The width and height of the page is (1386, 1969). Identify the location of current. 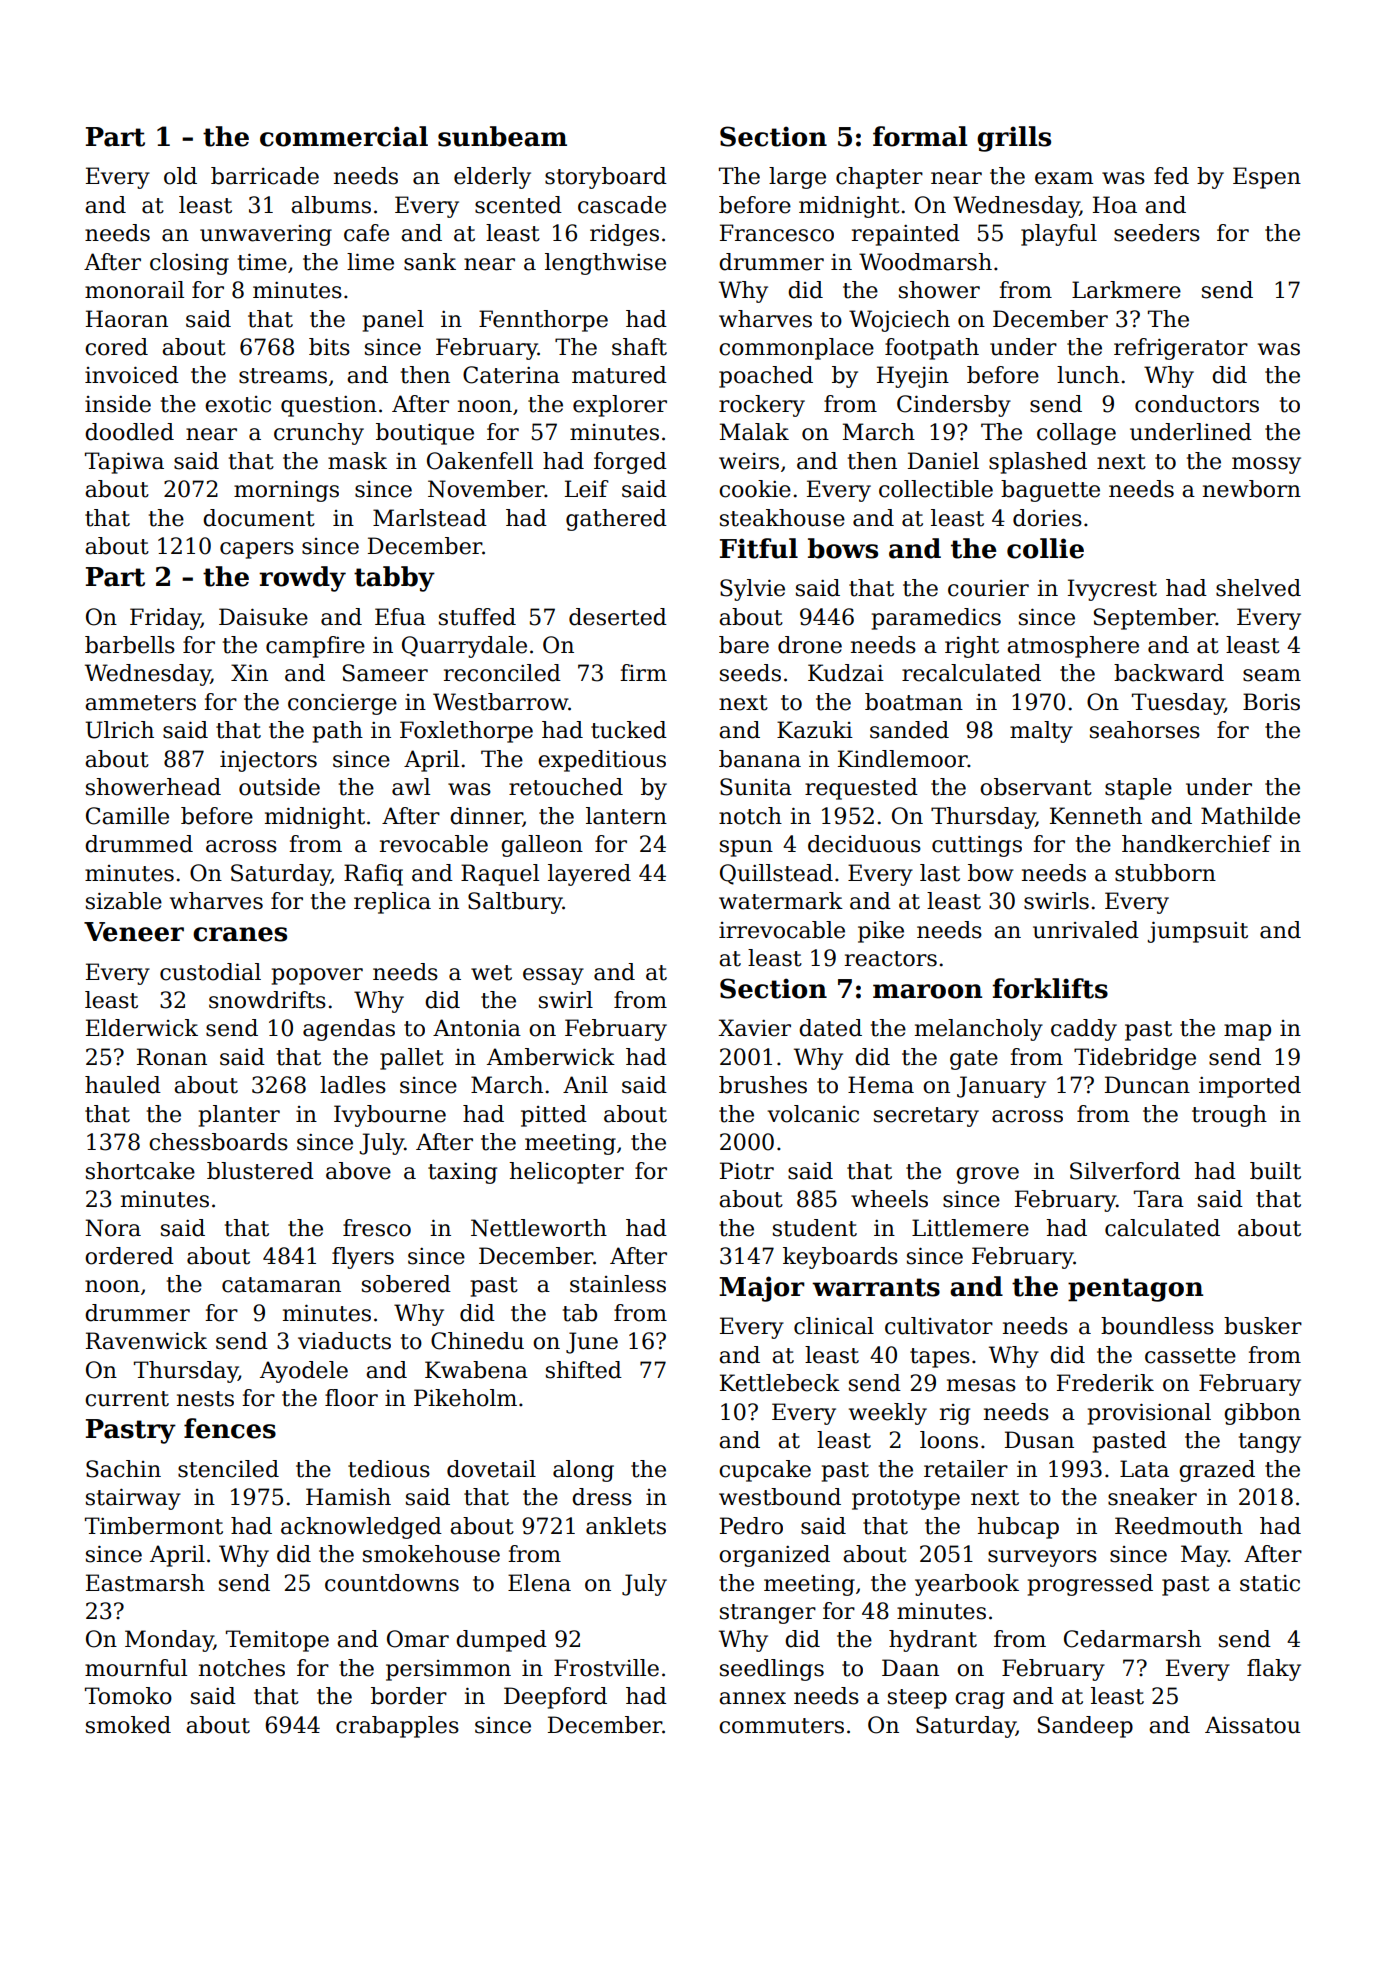
(127, 1399).
